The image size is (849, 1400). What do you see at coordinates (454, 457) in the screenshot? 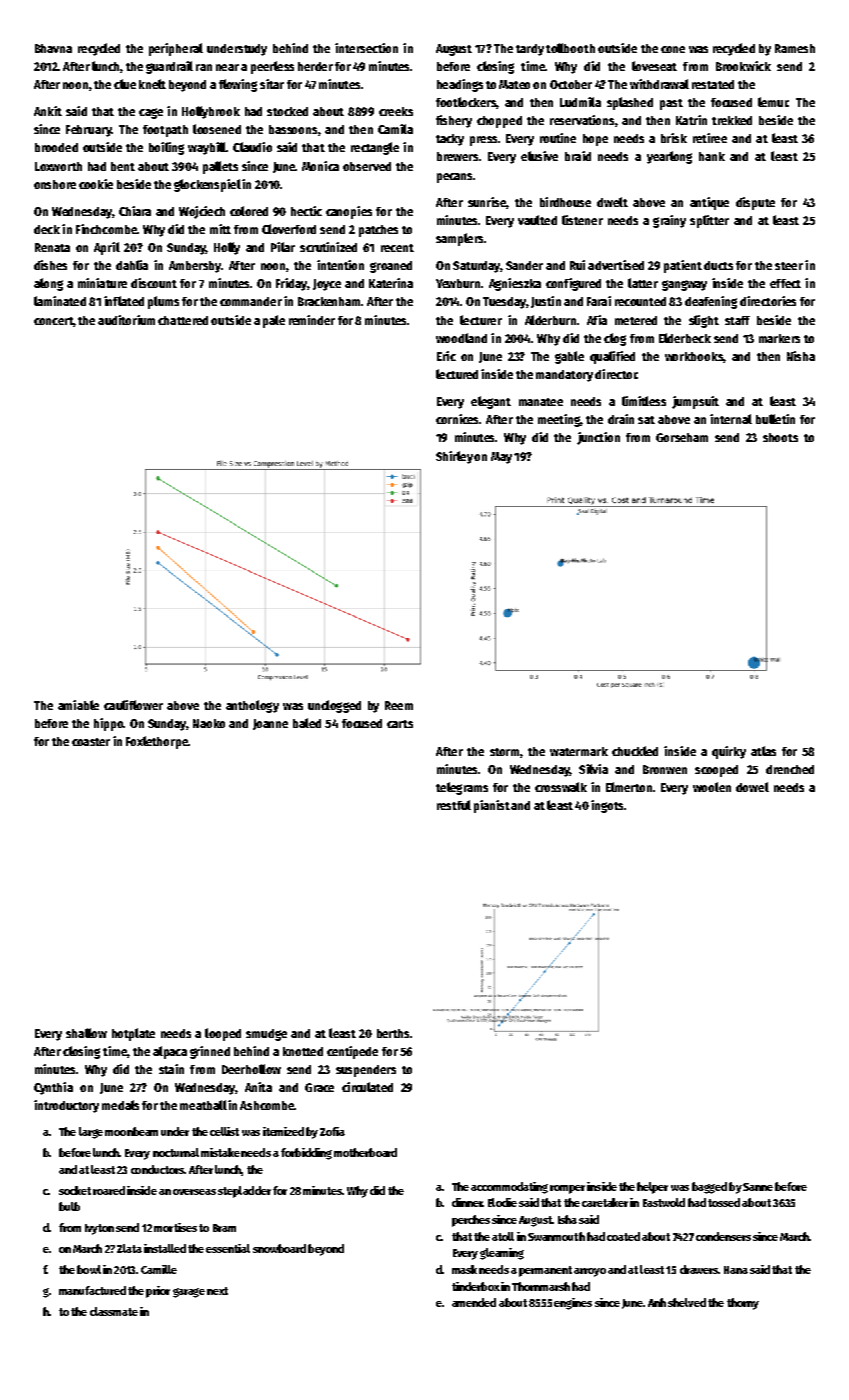
I see `Shirley` at bounding box center [454, 457].
